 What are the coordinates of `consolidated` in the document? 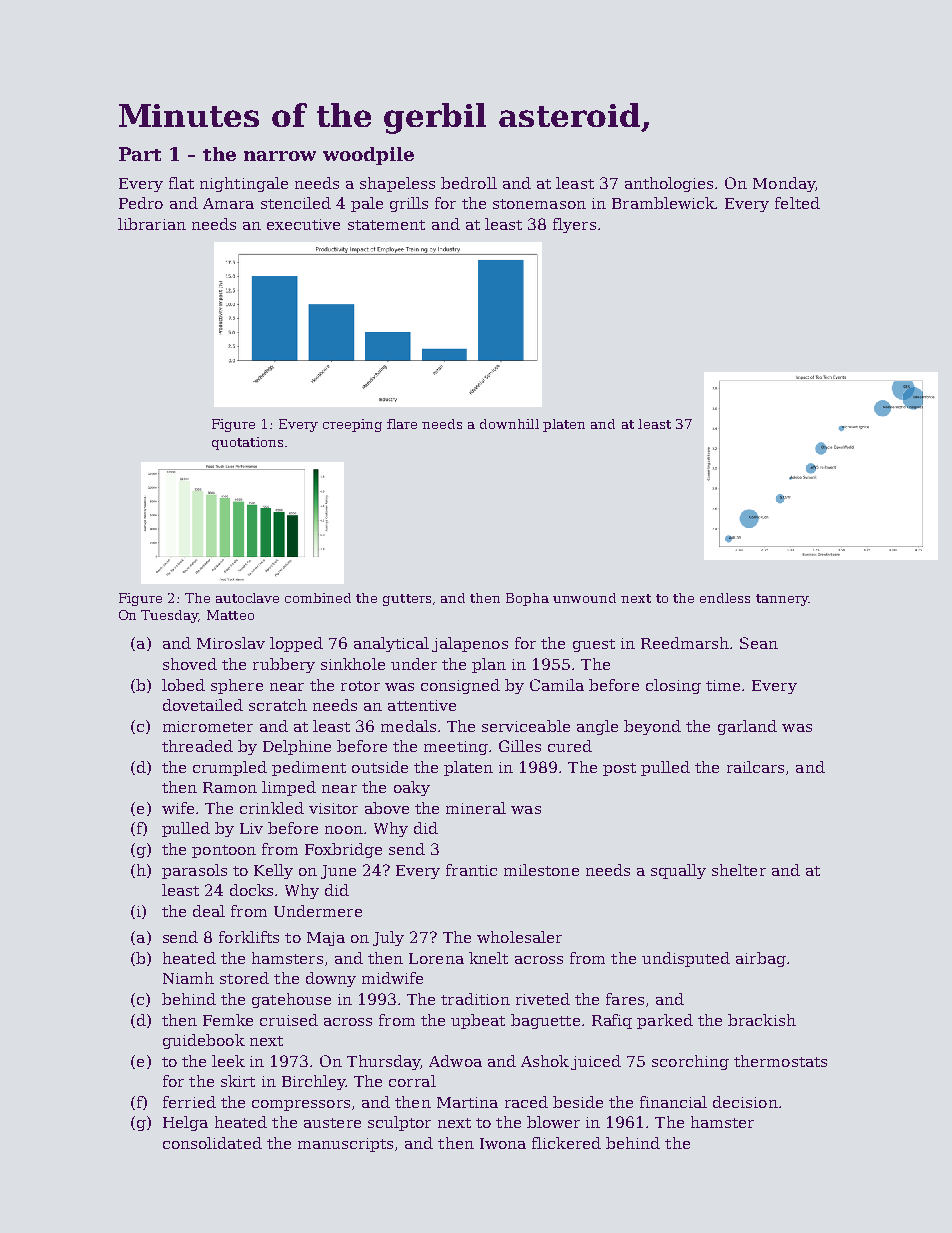 It's located at (212, 1143).
